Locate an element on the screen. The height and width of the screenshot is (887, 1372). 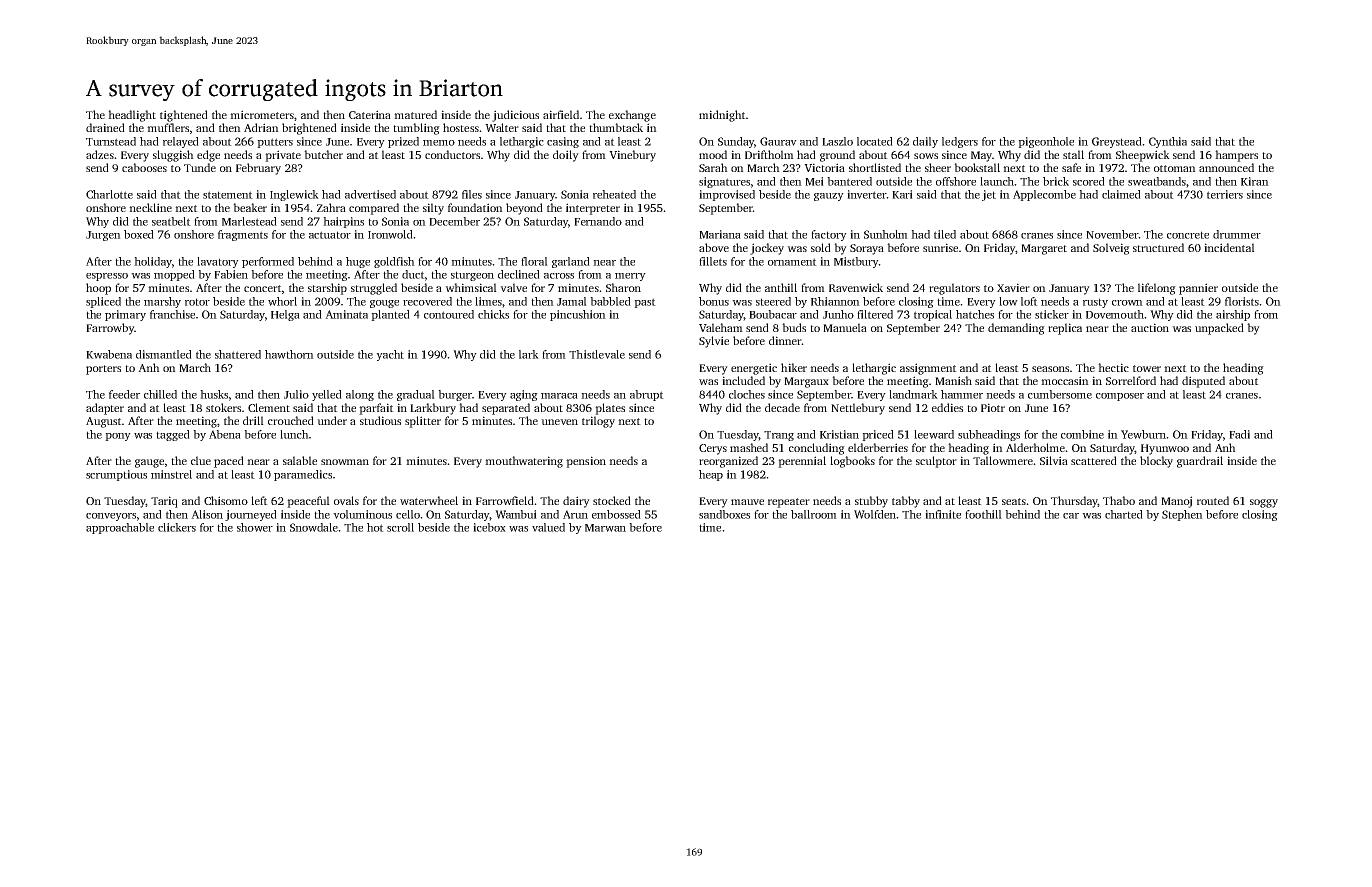
approachable is located at coordinates (120, 528).
